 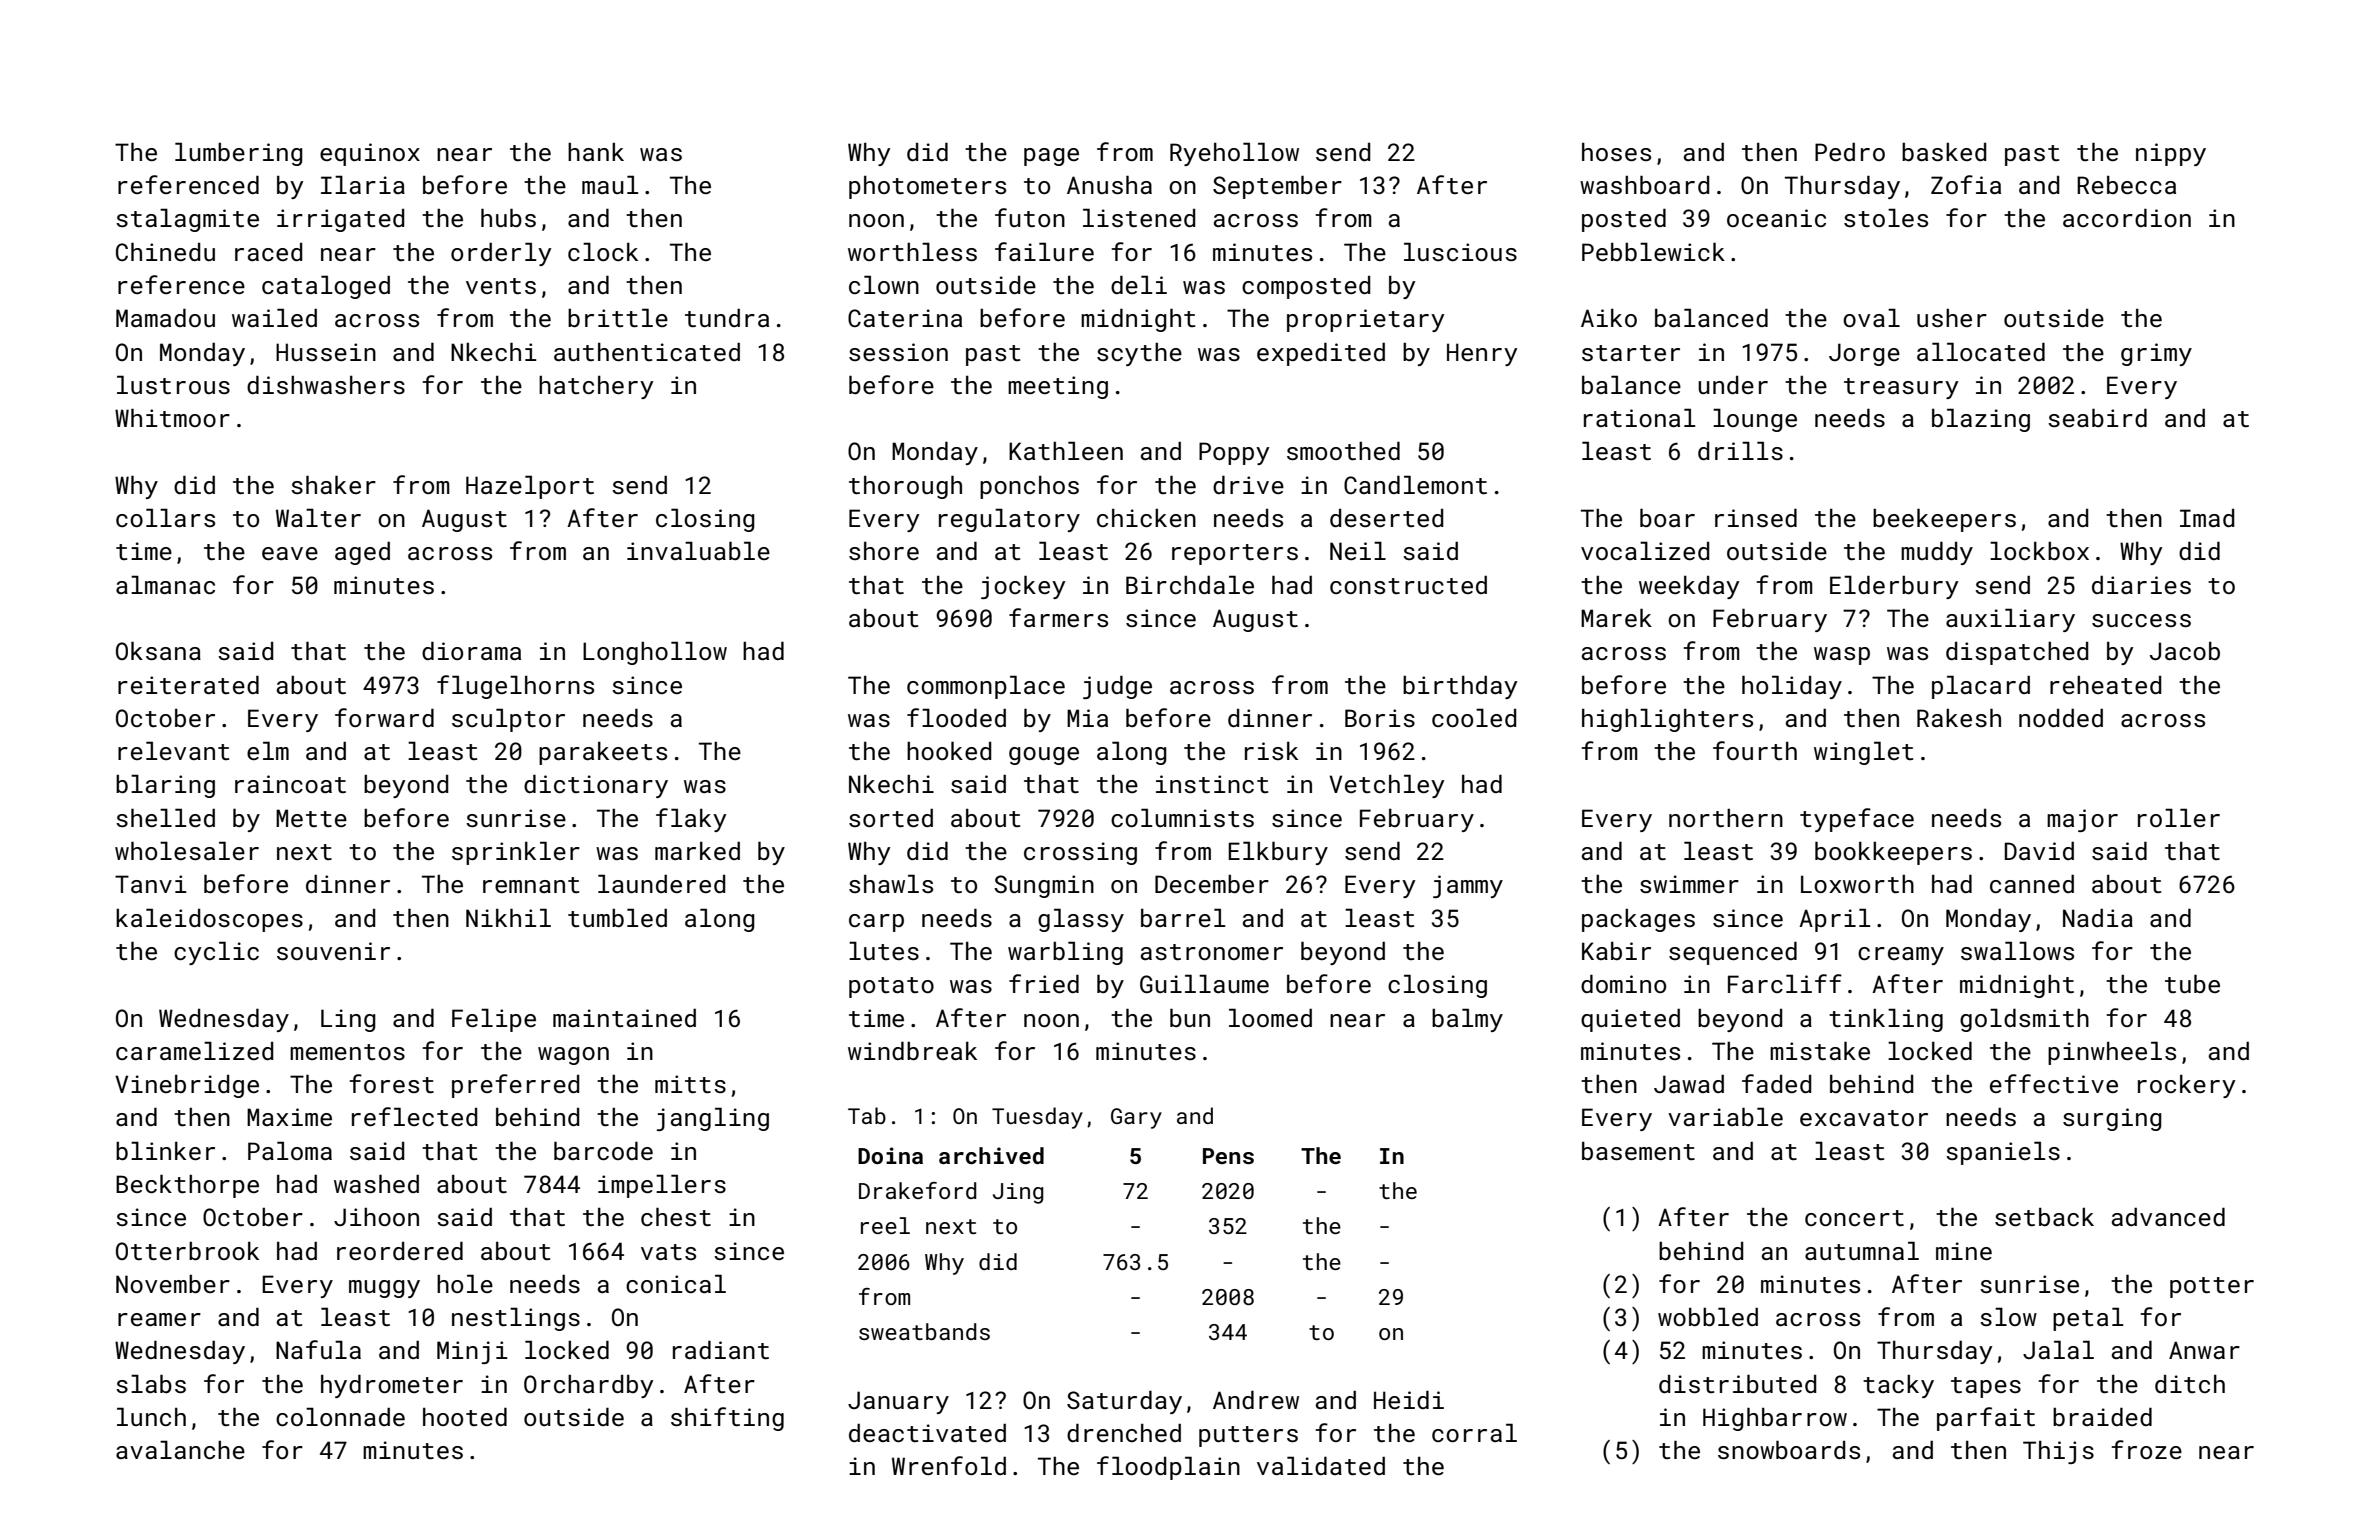 I want to click on reiterated, so click(x=188, y=684).
